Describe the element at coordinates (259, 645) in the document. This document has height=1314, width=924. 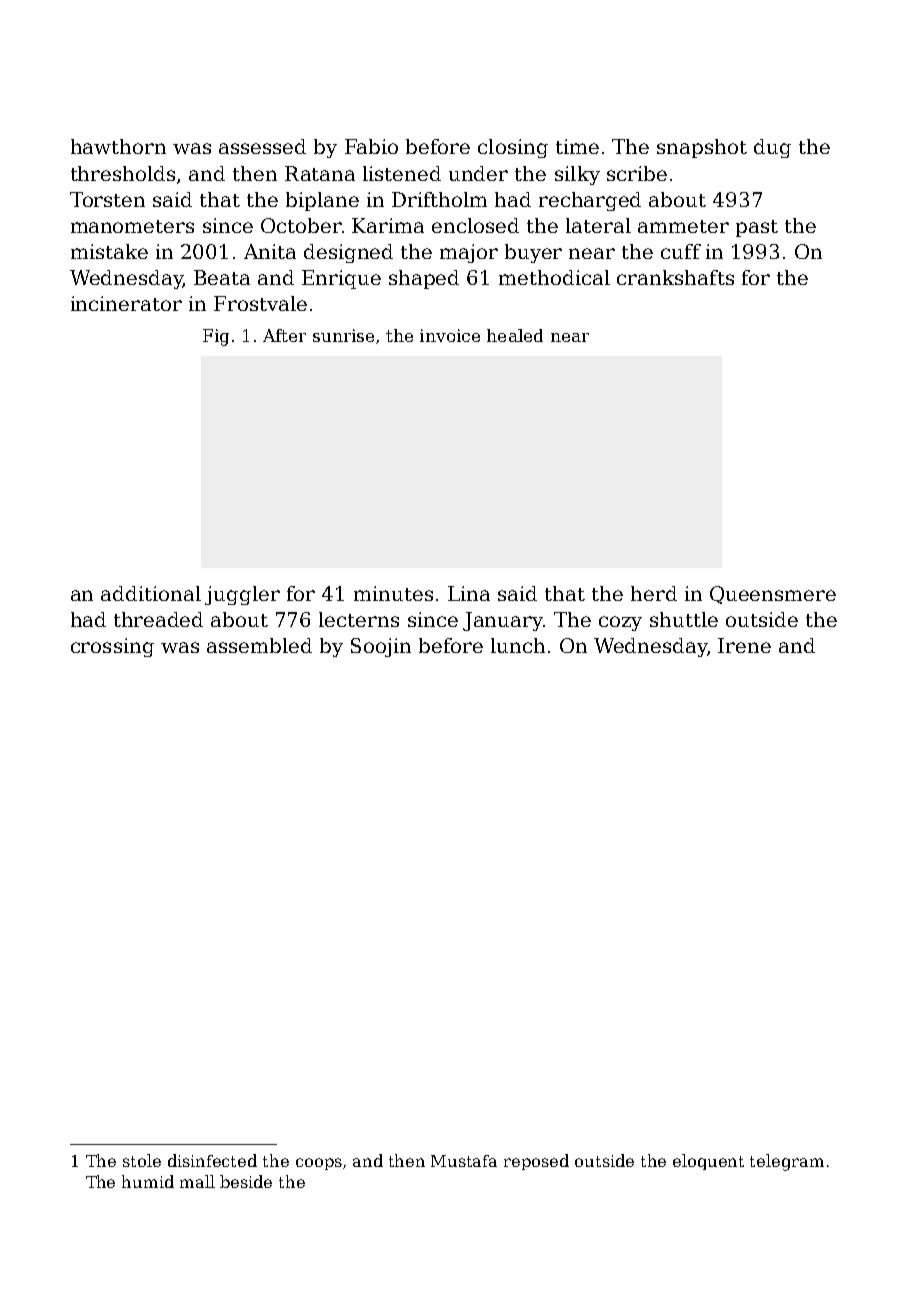
I see `assembled` at that location.
